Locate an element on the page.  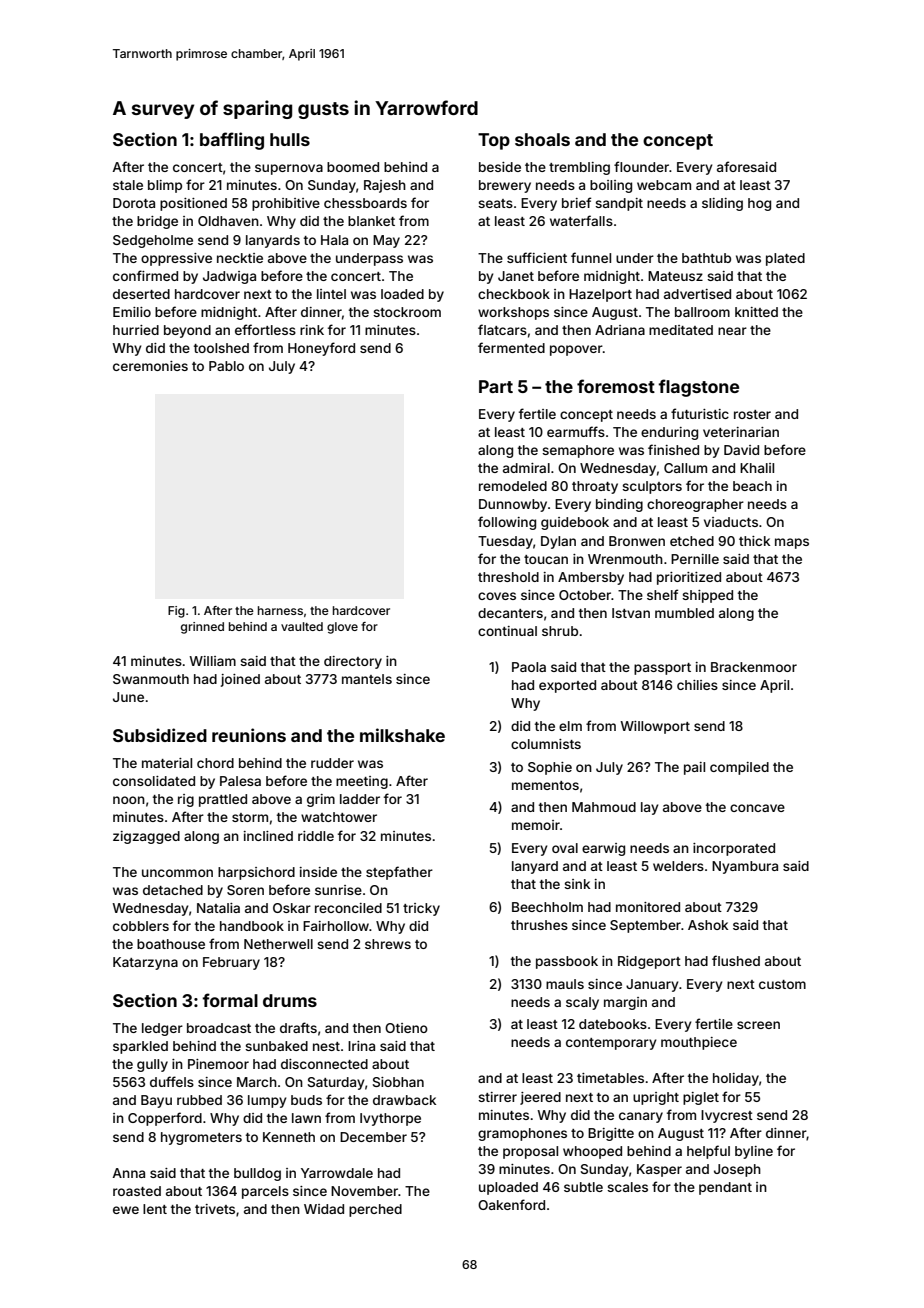
Jadwiga is located at coordinates (229, 277).
